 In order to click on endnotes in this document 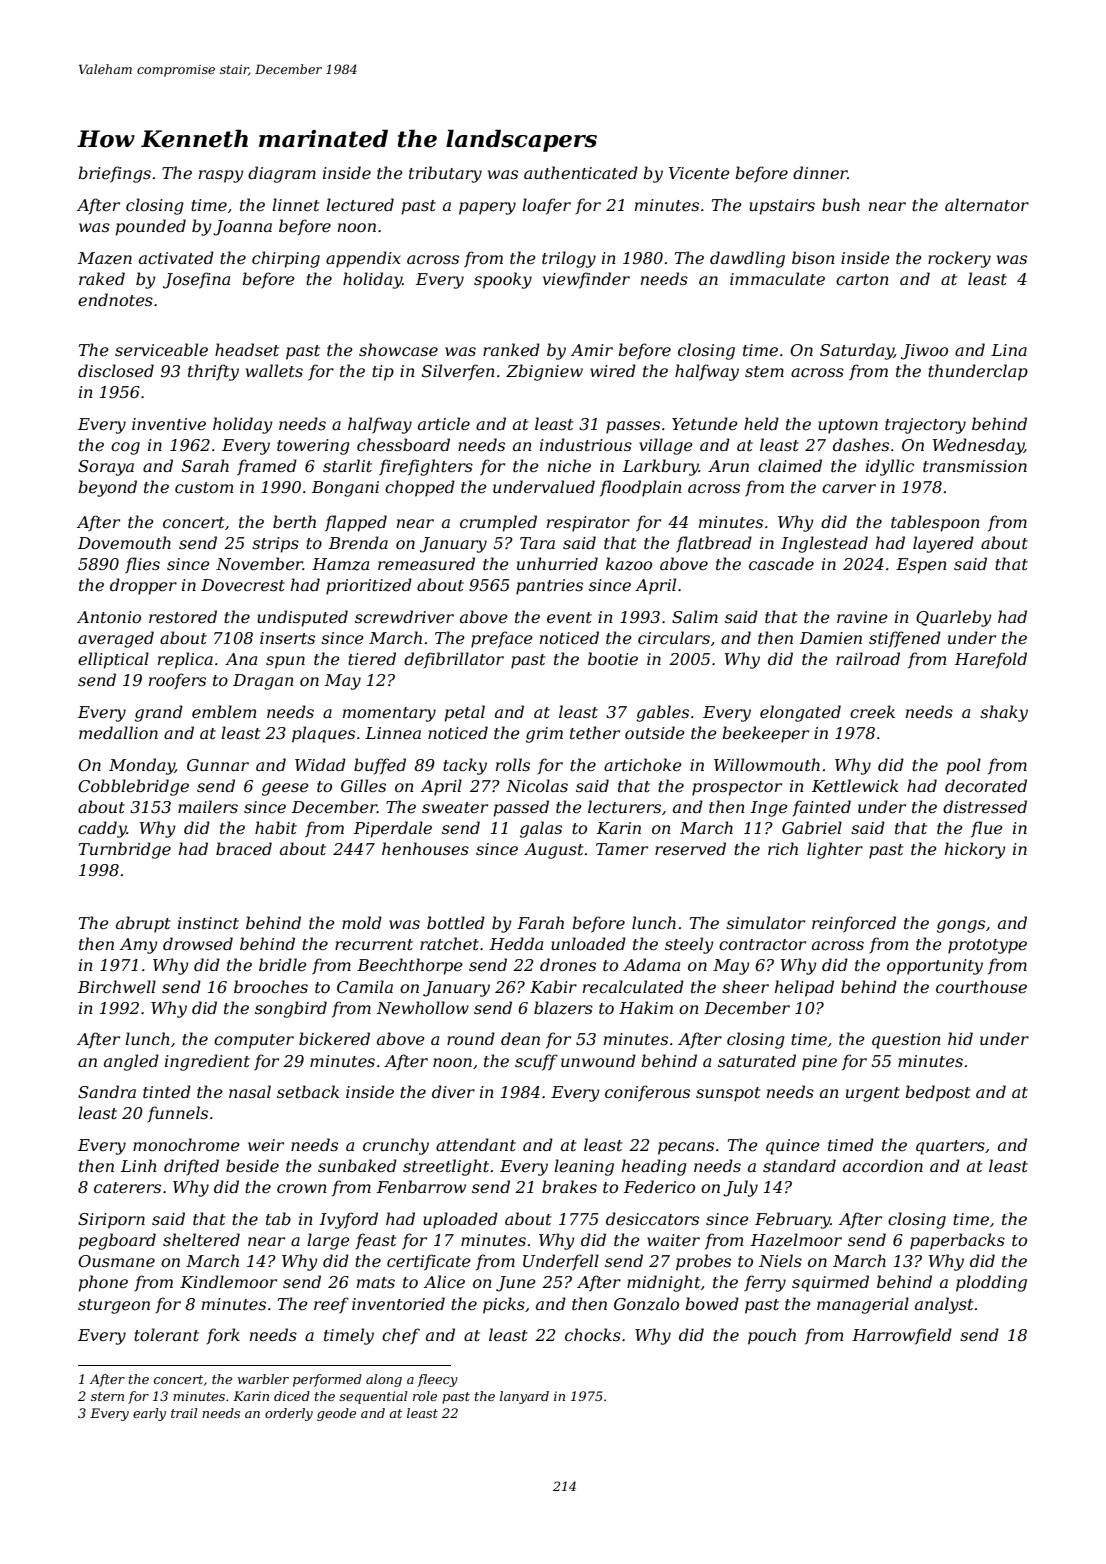, I will do `click(115, 299)`.
